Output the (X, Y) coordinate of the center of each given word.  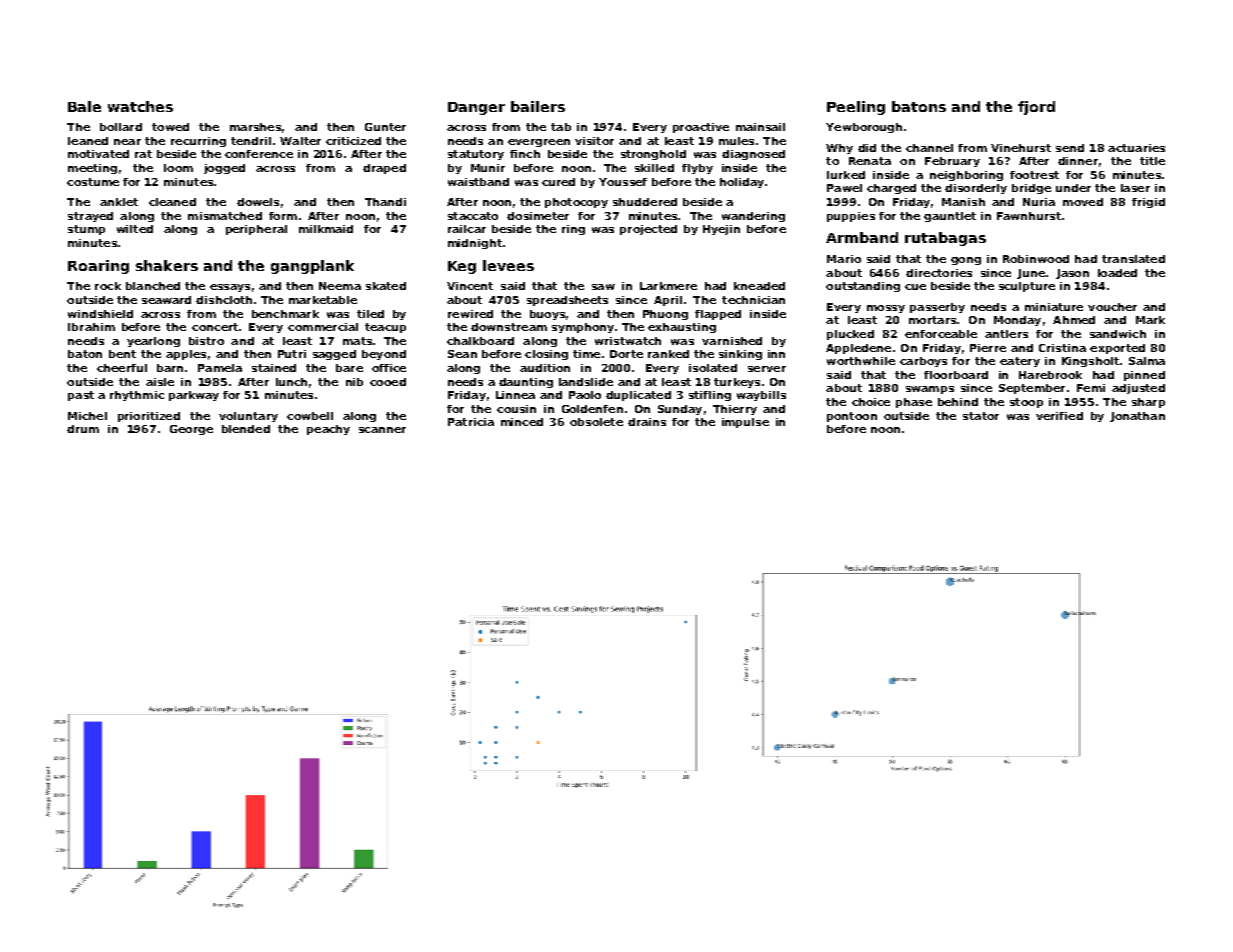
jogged (224, 169)
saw (603, 287)
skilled (654, 168)
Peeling (856, 108)
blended (246, 429)
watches (140, 106)
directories (939, 273)
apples (186, 355)
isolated (713, 368)
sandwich (1118, 334)
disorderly (976, 189)
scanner (382, 430)
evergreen (539, 143)
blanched (153, 286)
